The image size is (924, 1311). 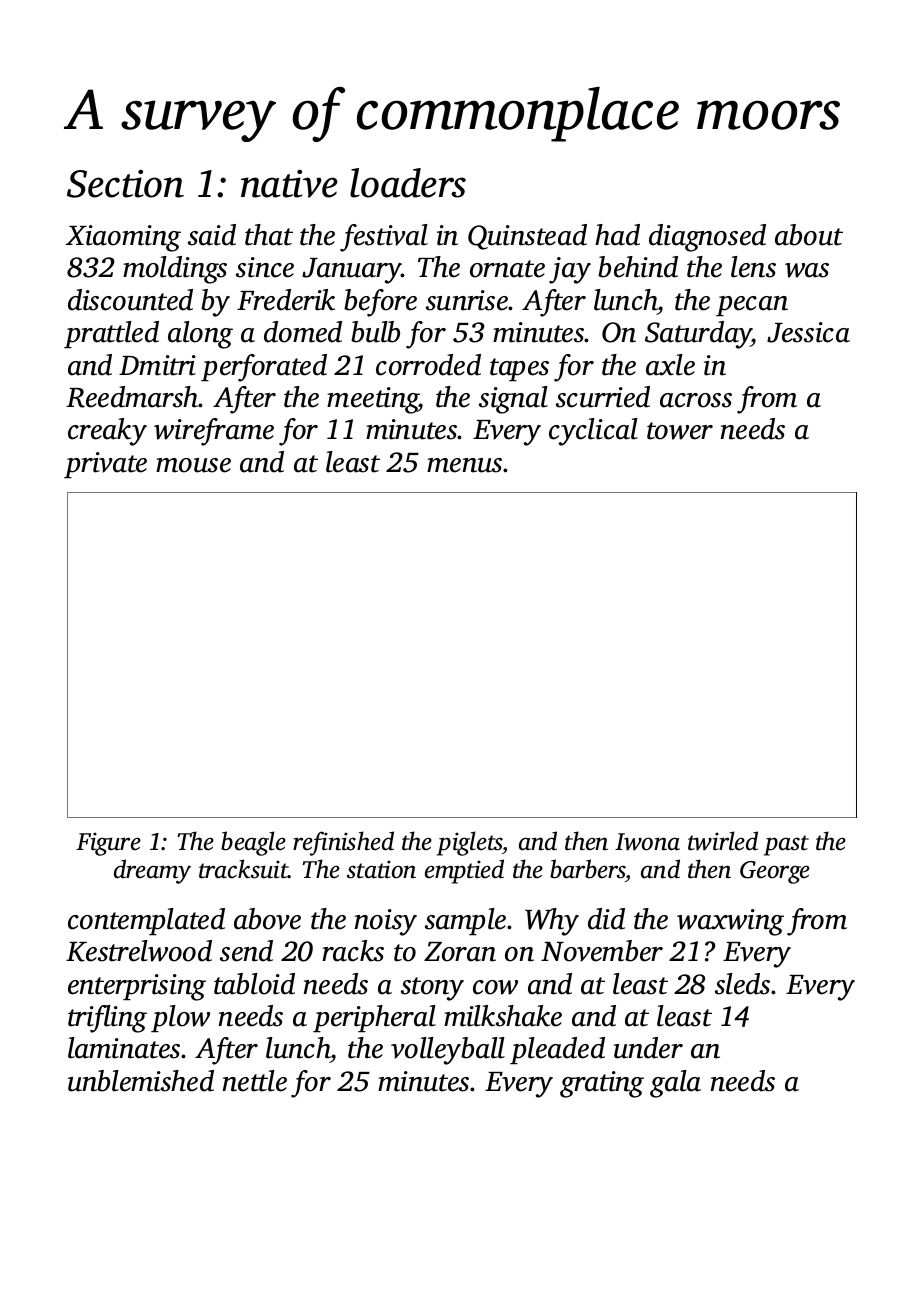 What do you see at coordinates (253, 843) in the page?
I see `beagle` at bounding box center [253, 843].
